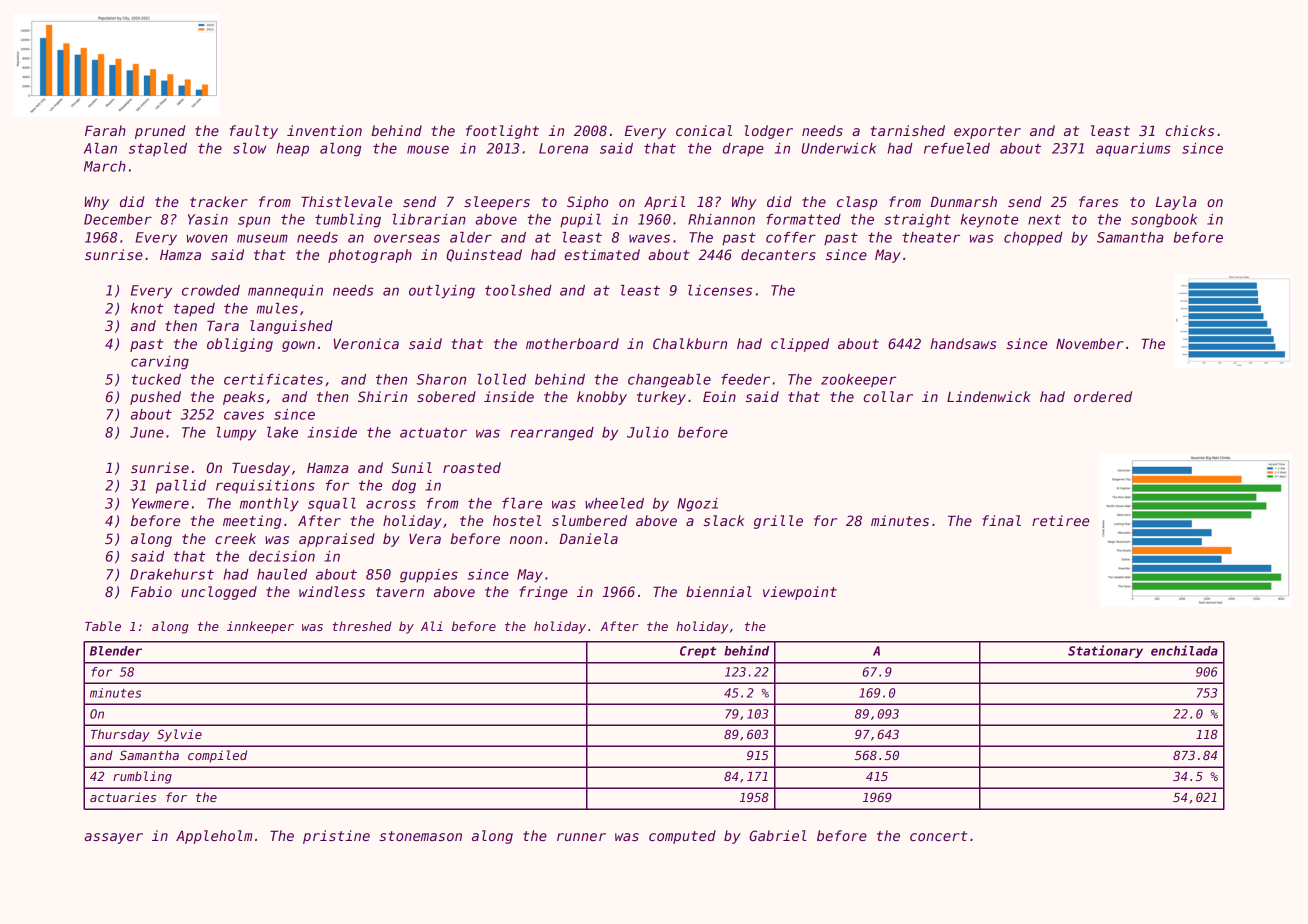 The width and height of the page is (1308, 924). Describe the element at coordinates (721, 219) in the page. I see `Rhiannon` at that location.
